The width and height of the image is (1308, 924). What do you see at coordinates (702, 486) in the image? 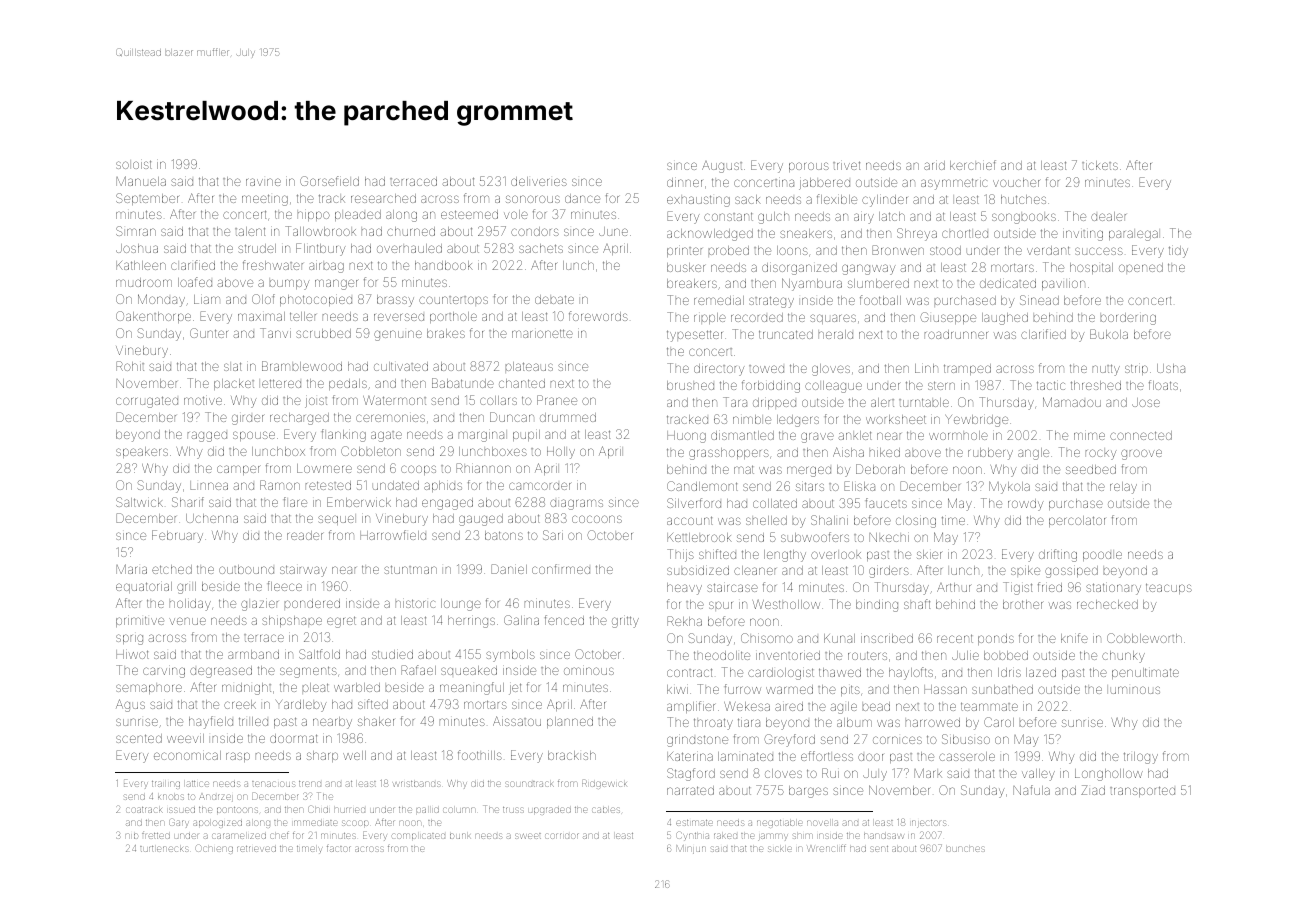
I see `Candlemont` at bounding box center [702, 486].
